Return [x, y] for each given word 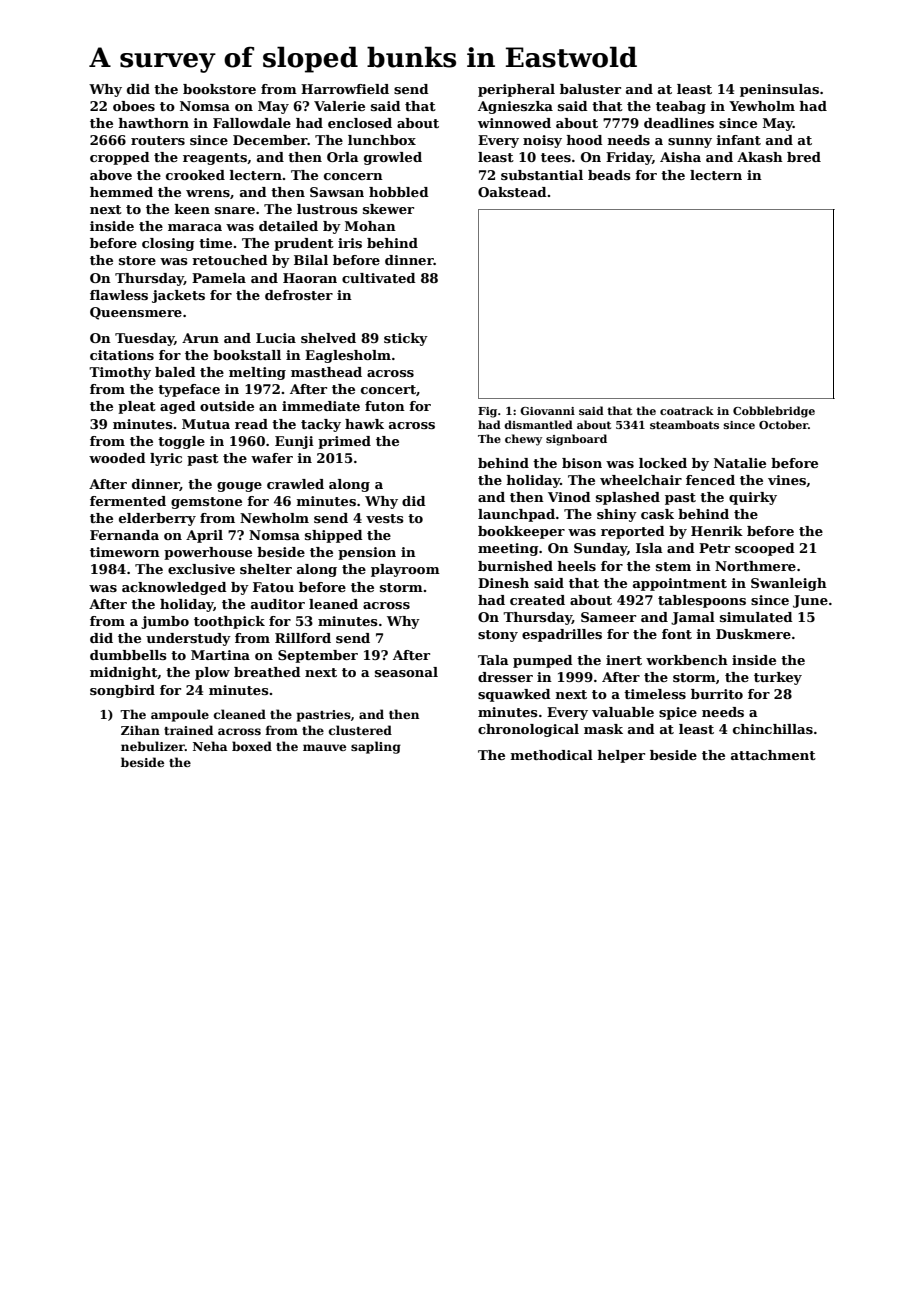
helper [621, 756]
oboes [134, 106]
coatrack [687, 410]
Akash [760, 157]
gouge [239, 487]
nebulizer [153, 746]
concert [388, 389]
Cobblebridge [774, 412]
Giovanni [547, 411]
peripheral [516, 90]
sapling [376, 747]
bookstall [247, 355]
